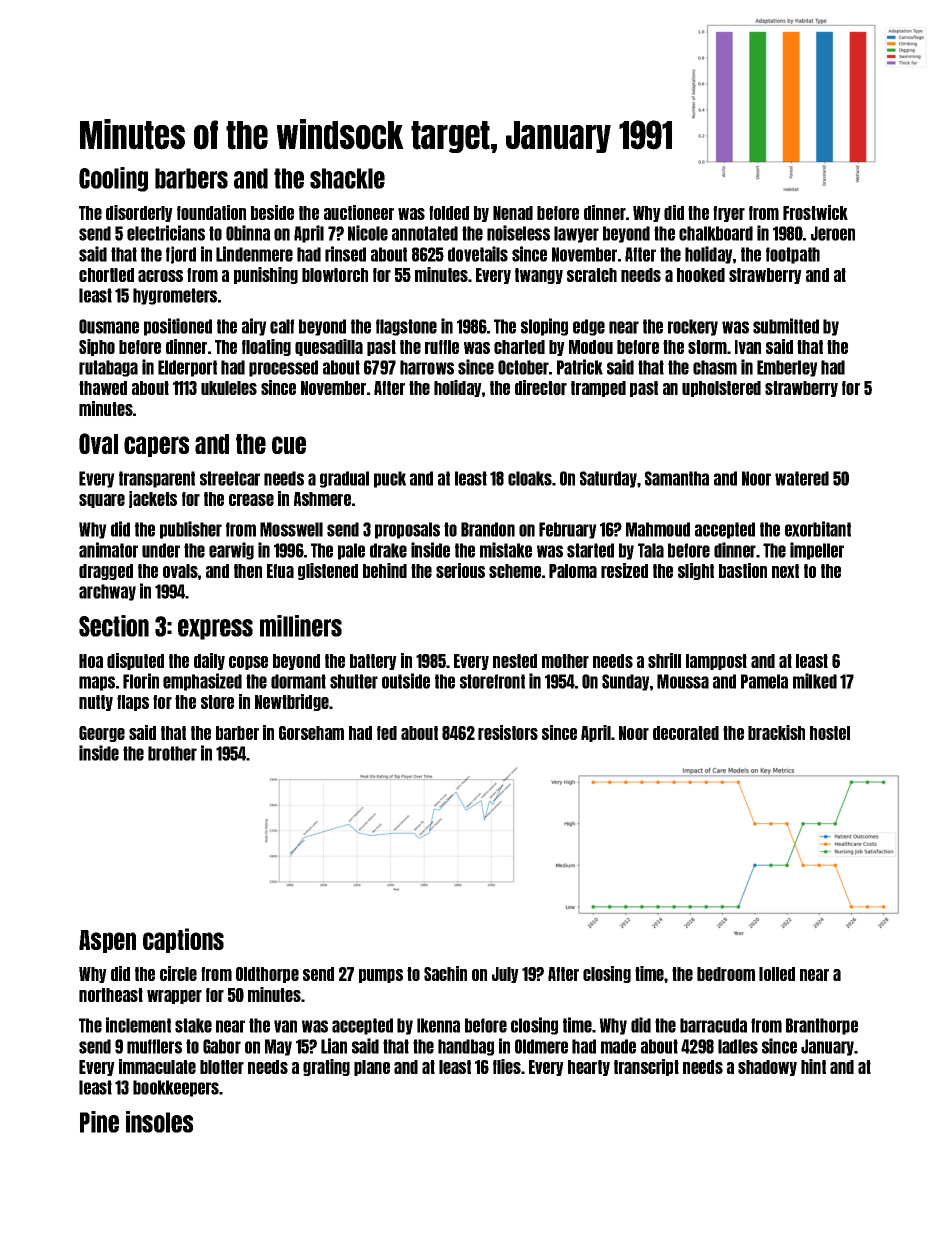 This page has width=952, height=1233. I want to click on thawed, so click(103, 388).
